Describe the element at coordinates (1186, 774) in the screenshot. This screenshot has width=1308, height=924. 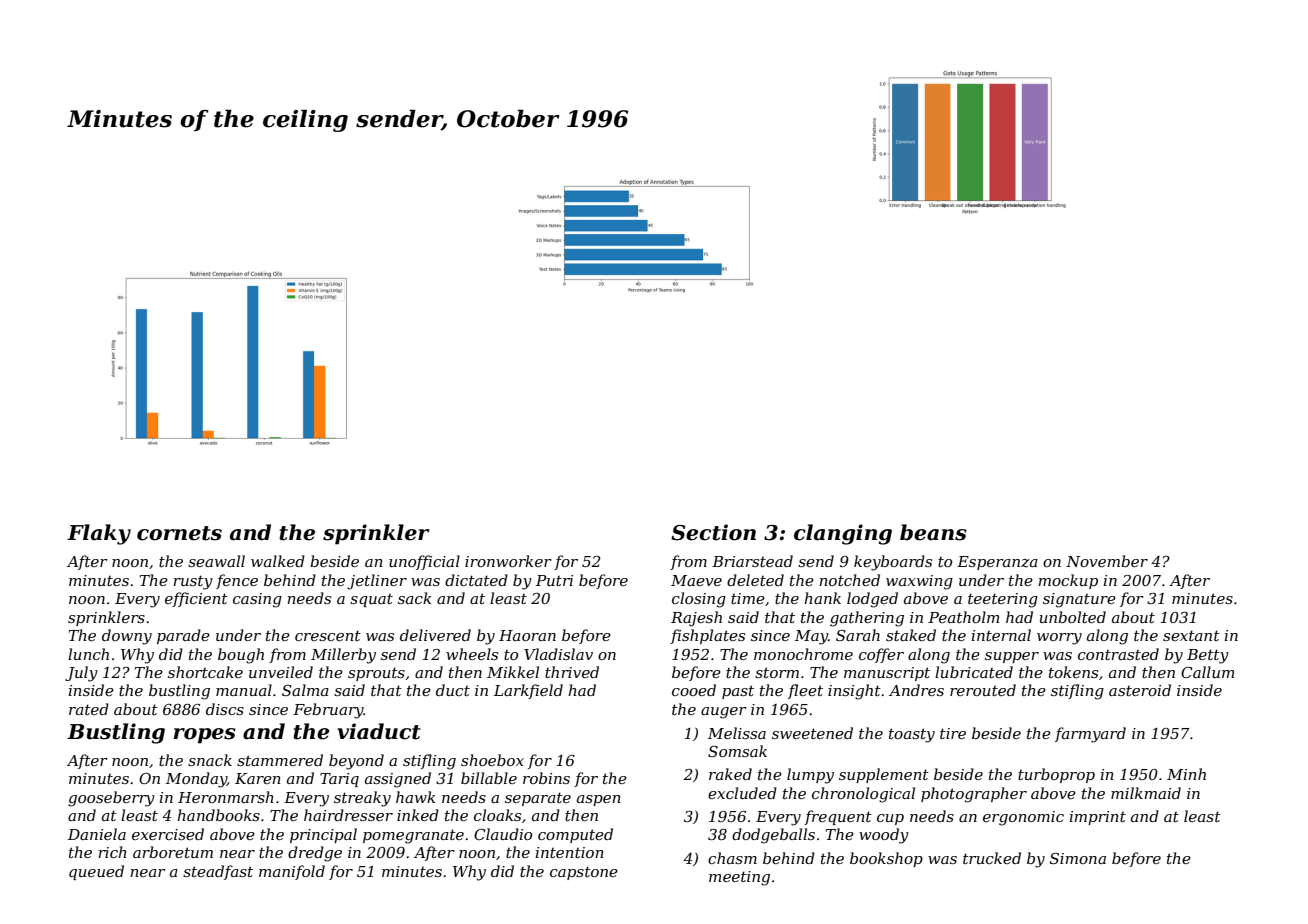
I see `Minh` at that location.
